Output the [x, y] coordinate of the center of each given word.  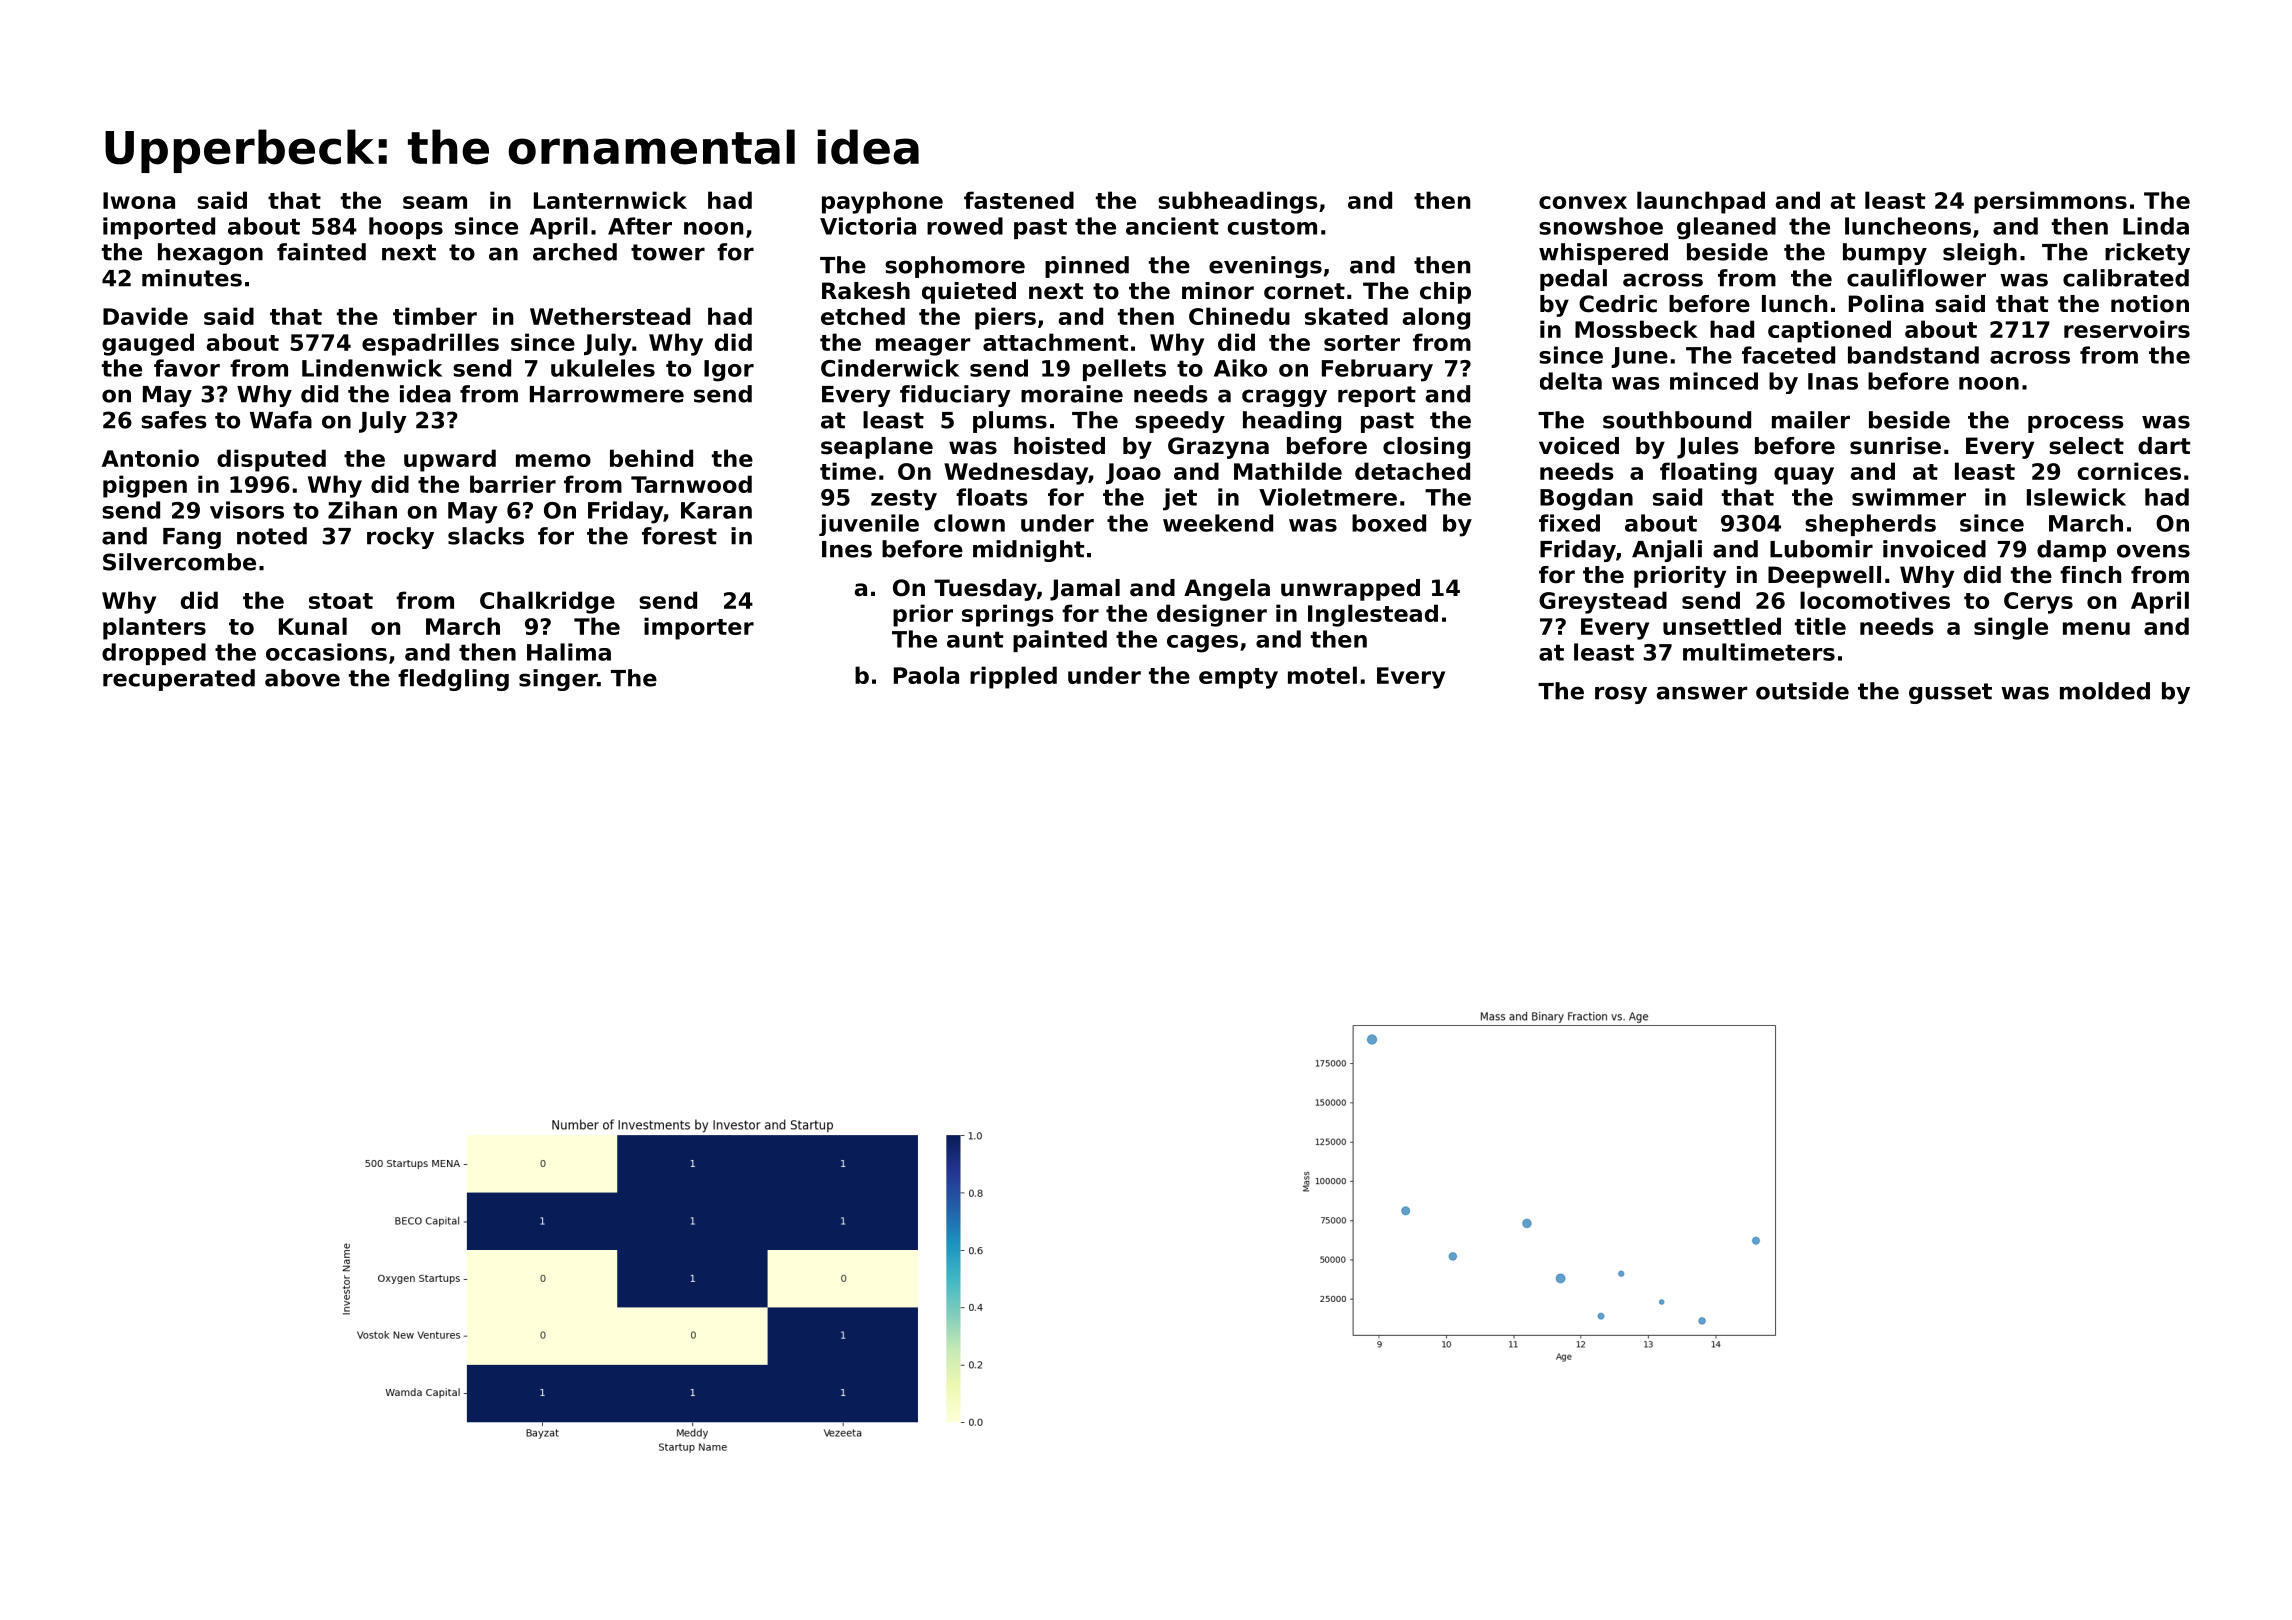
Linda [2156, 226]
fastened [1019, 200]
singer [558, 680]
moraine [1072, 394]
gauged [148, 344]
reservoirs [2127, 329]
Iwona [139, 200]
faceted [1788, 355]
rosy [1621, 695]
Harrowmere [607, 394]
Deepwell [1824, 577]
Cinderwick [890, 368]
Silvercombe [179, 562]
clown [969, 523]
